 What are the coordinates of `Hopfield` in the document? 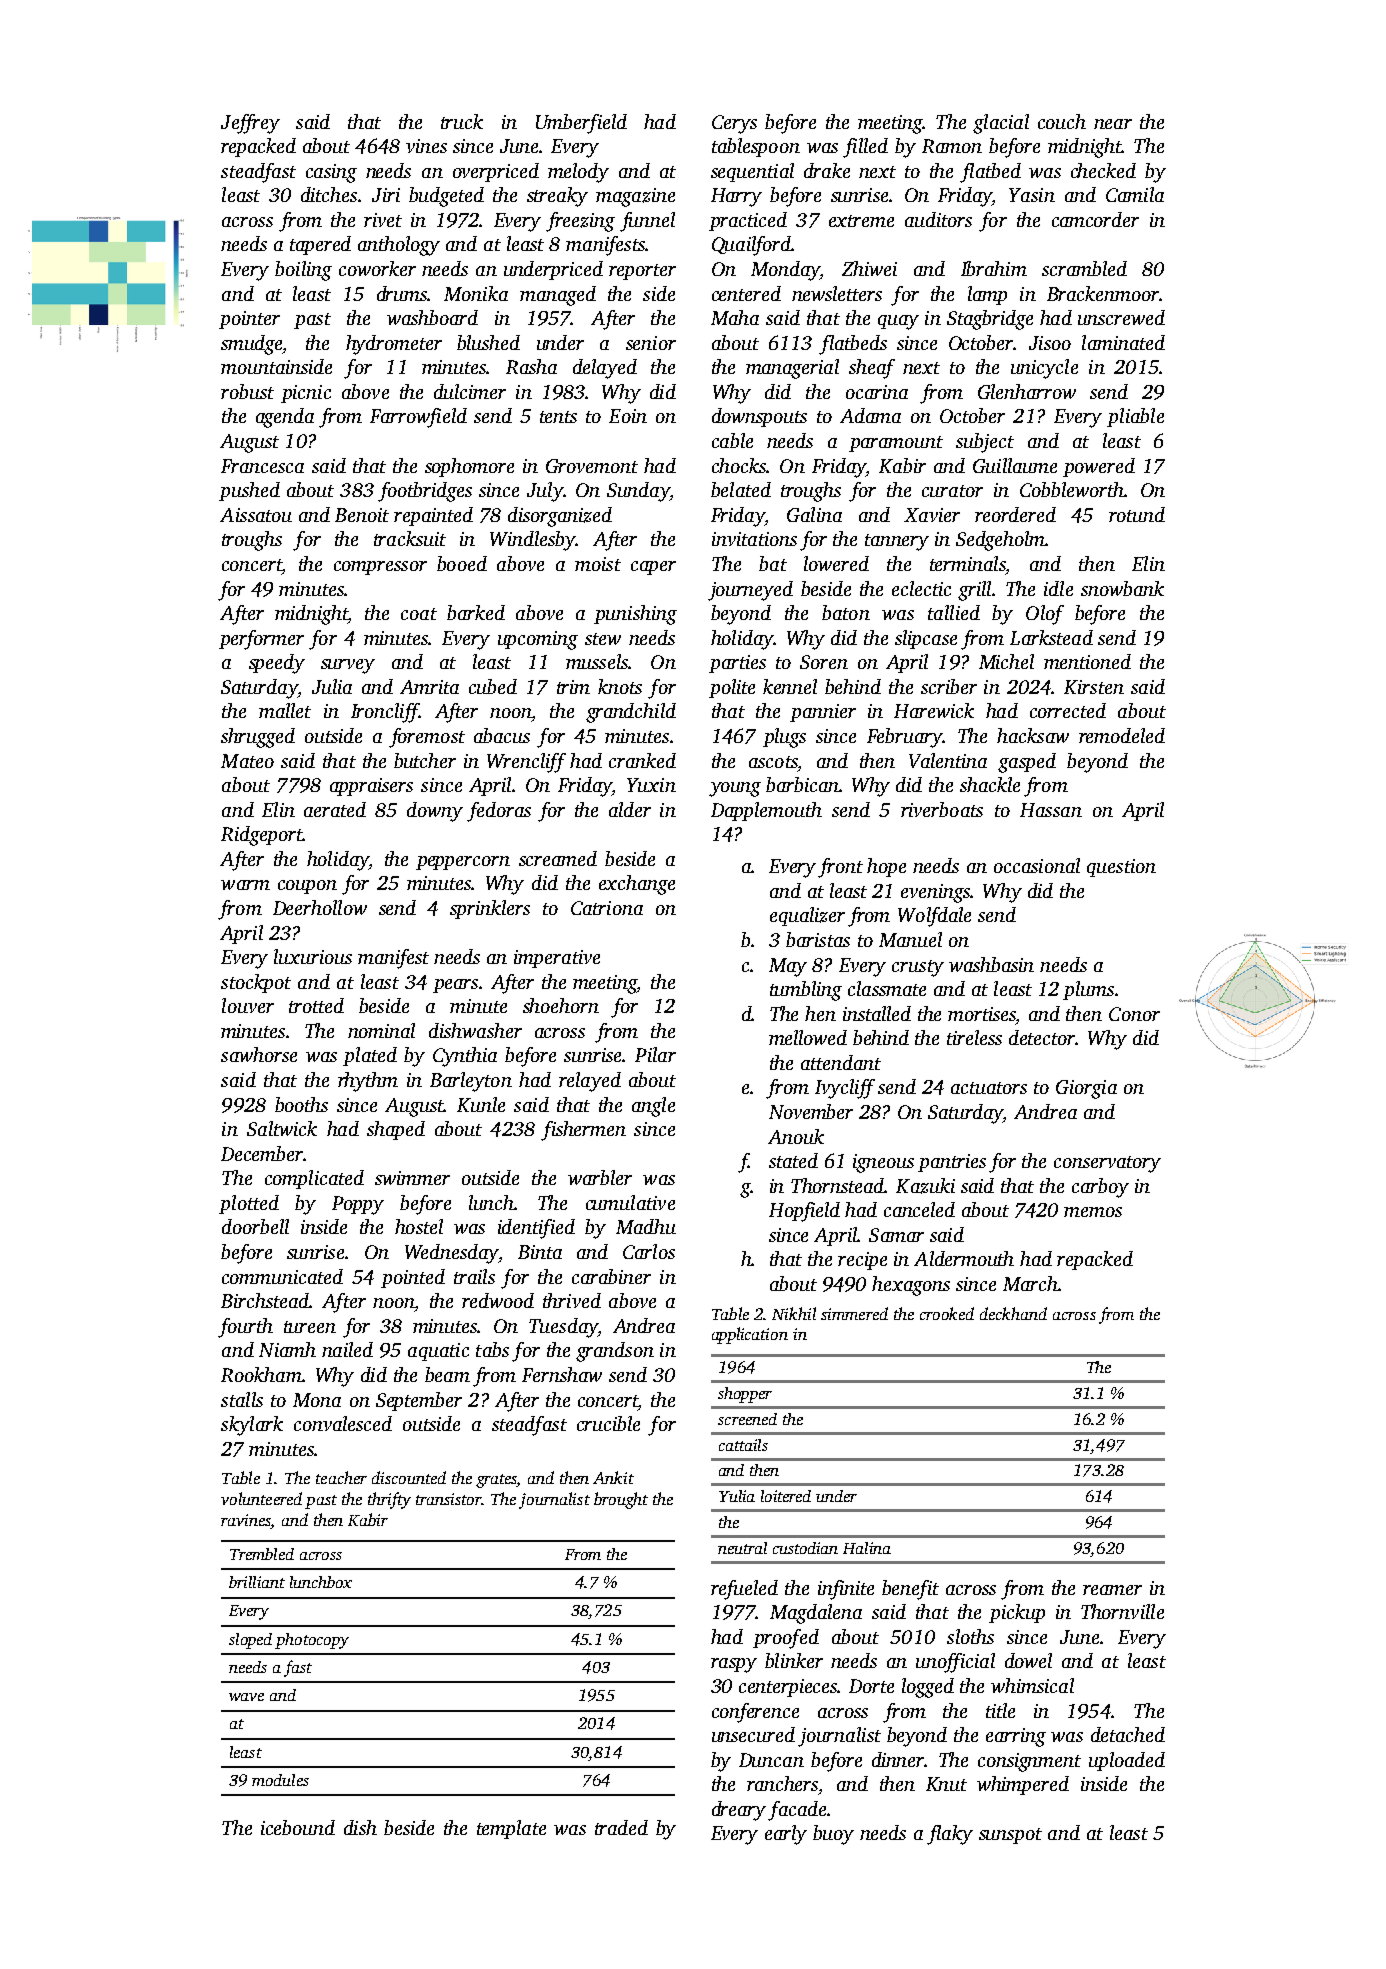 It's located at (804, 1212).
